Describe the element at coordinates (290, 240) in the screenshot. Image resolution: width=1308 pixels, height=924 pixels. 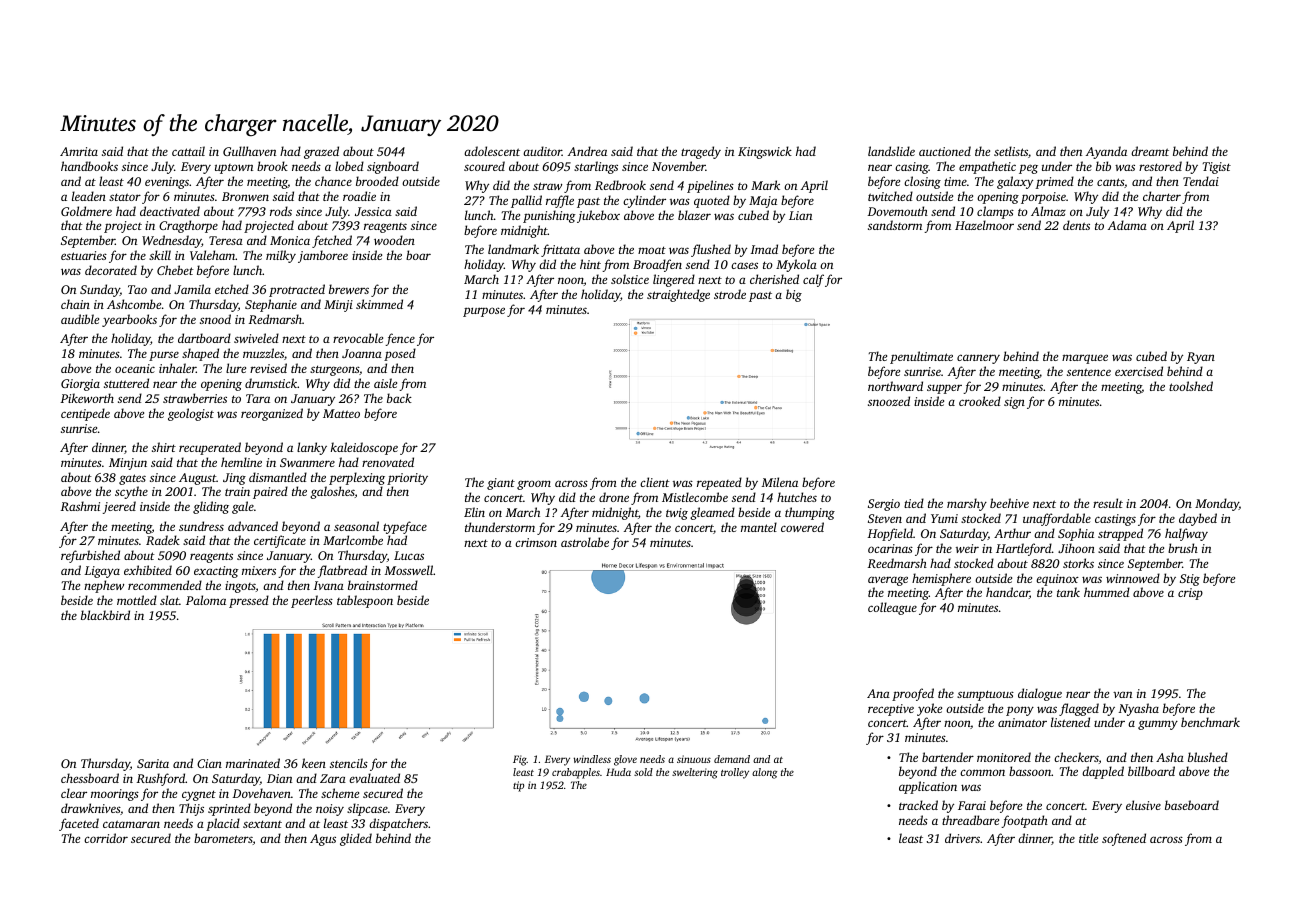
I see `Monica` at that location.
